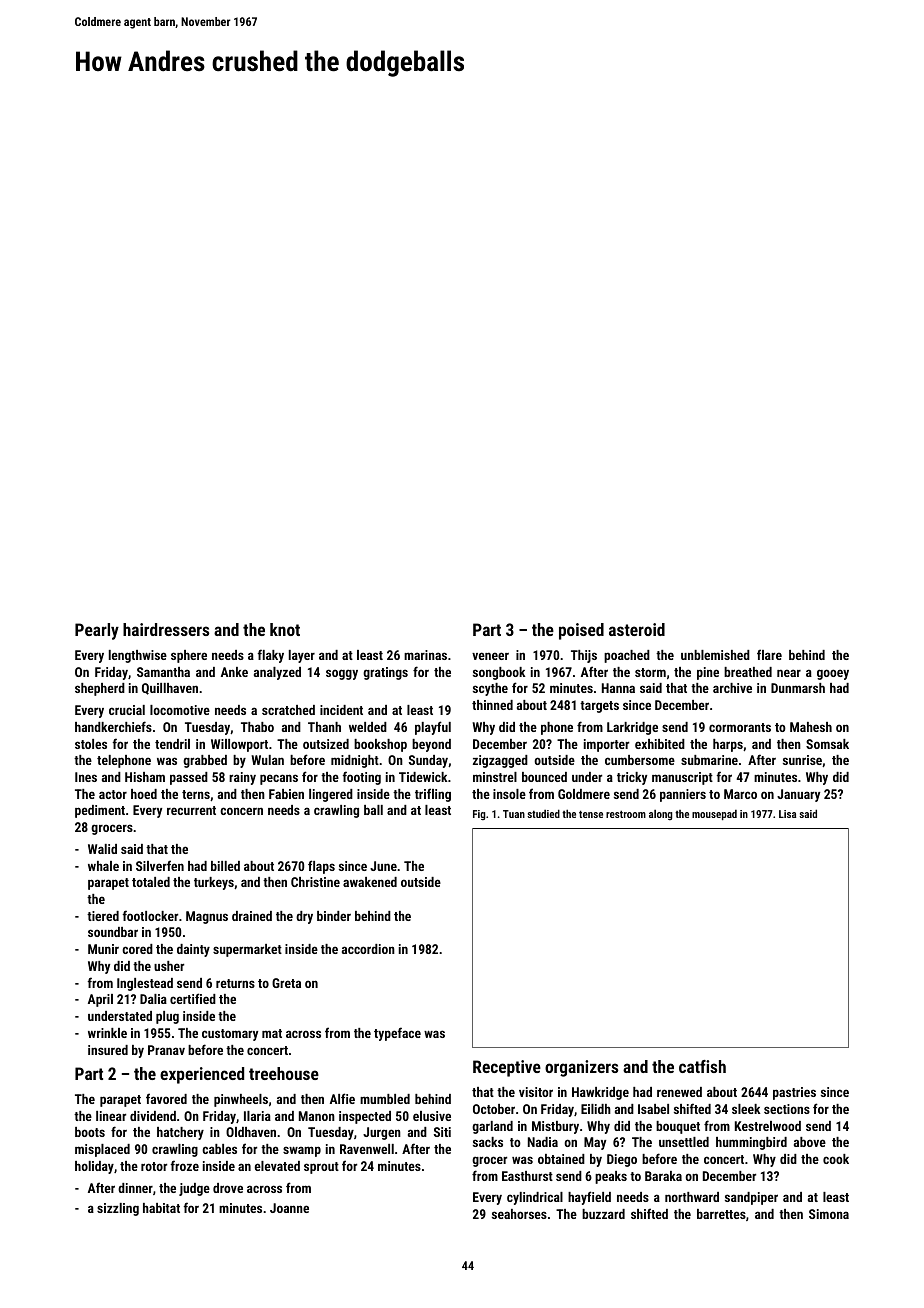 The width and height of the screenshot is (924, 1308). What do you see at coordinates (166, 629) in the screenshot?
I see `hairdressers` at bounding box center [166, 629].
